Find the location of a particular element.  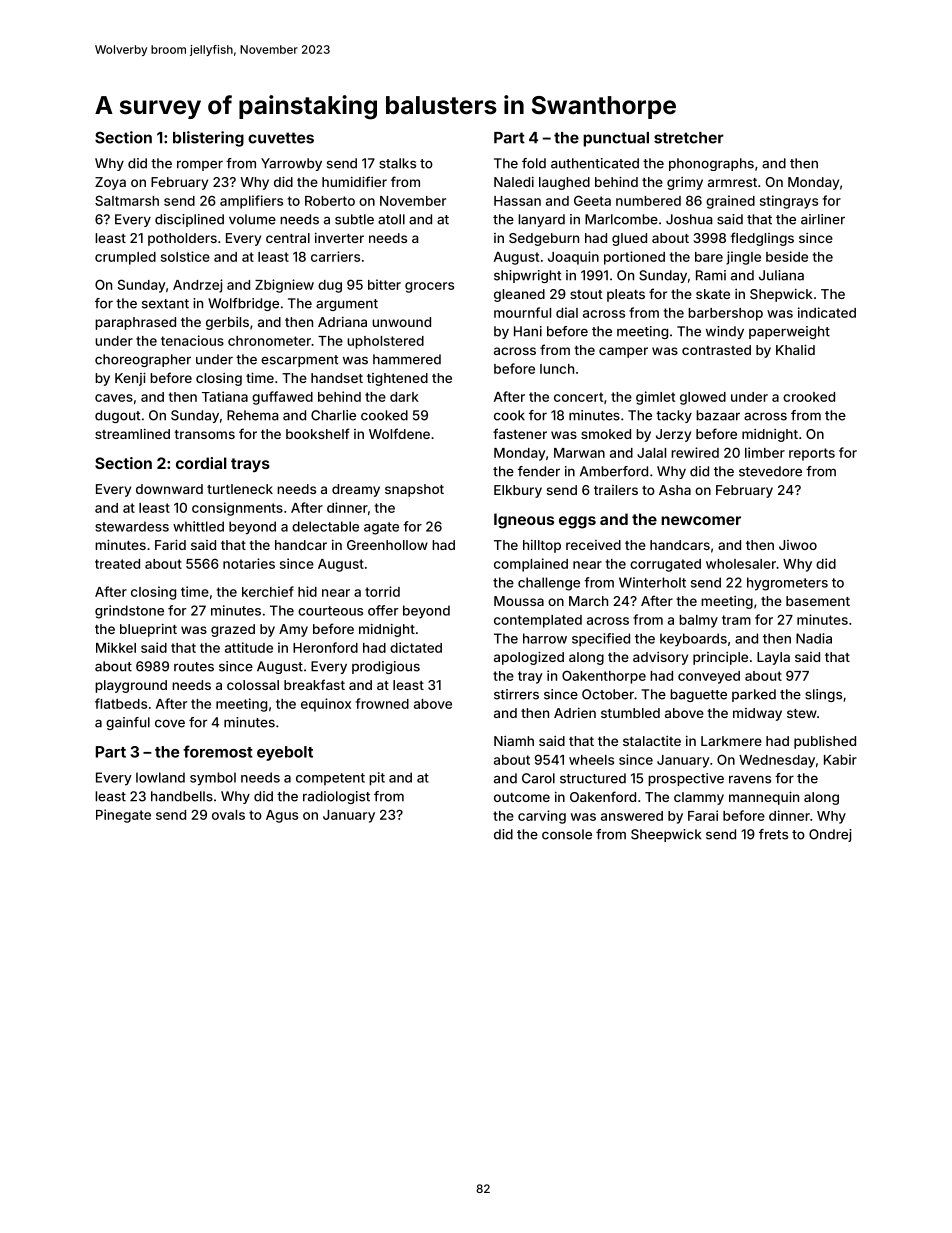

stalactite is located at coordinates (652, 741).
